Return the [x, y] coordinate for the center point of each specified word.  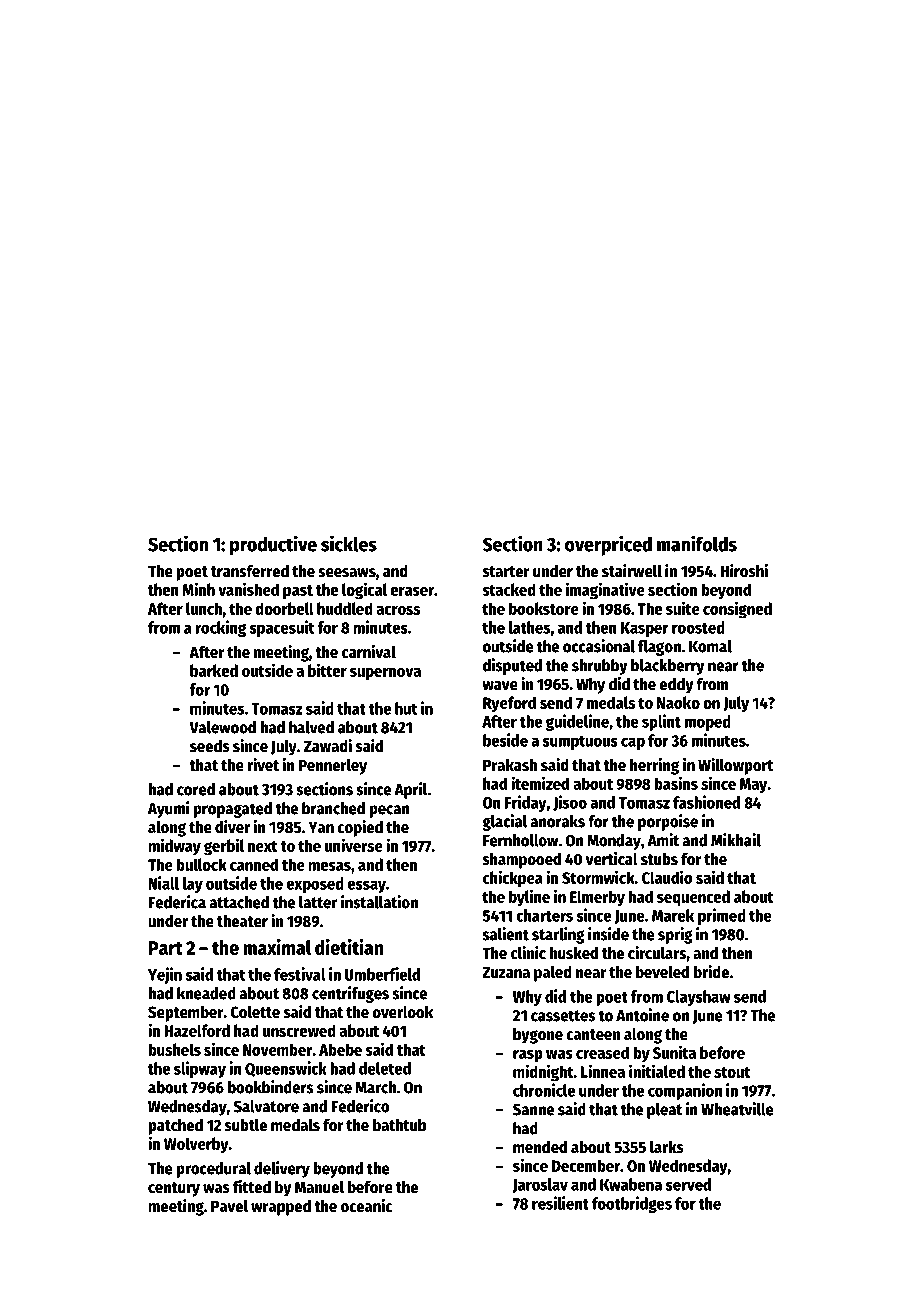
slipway [200, 1069]
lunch [204, 608]
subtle [246, 1125]
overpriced [608, 545]
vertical [612, 859]
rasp [528, 1056]
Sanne [533, 1109]
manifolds [697, 543]
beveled [662, 972]
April [410, 790]
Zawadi [328, 746]
